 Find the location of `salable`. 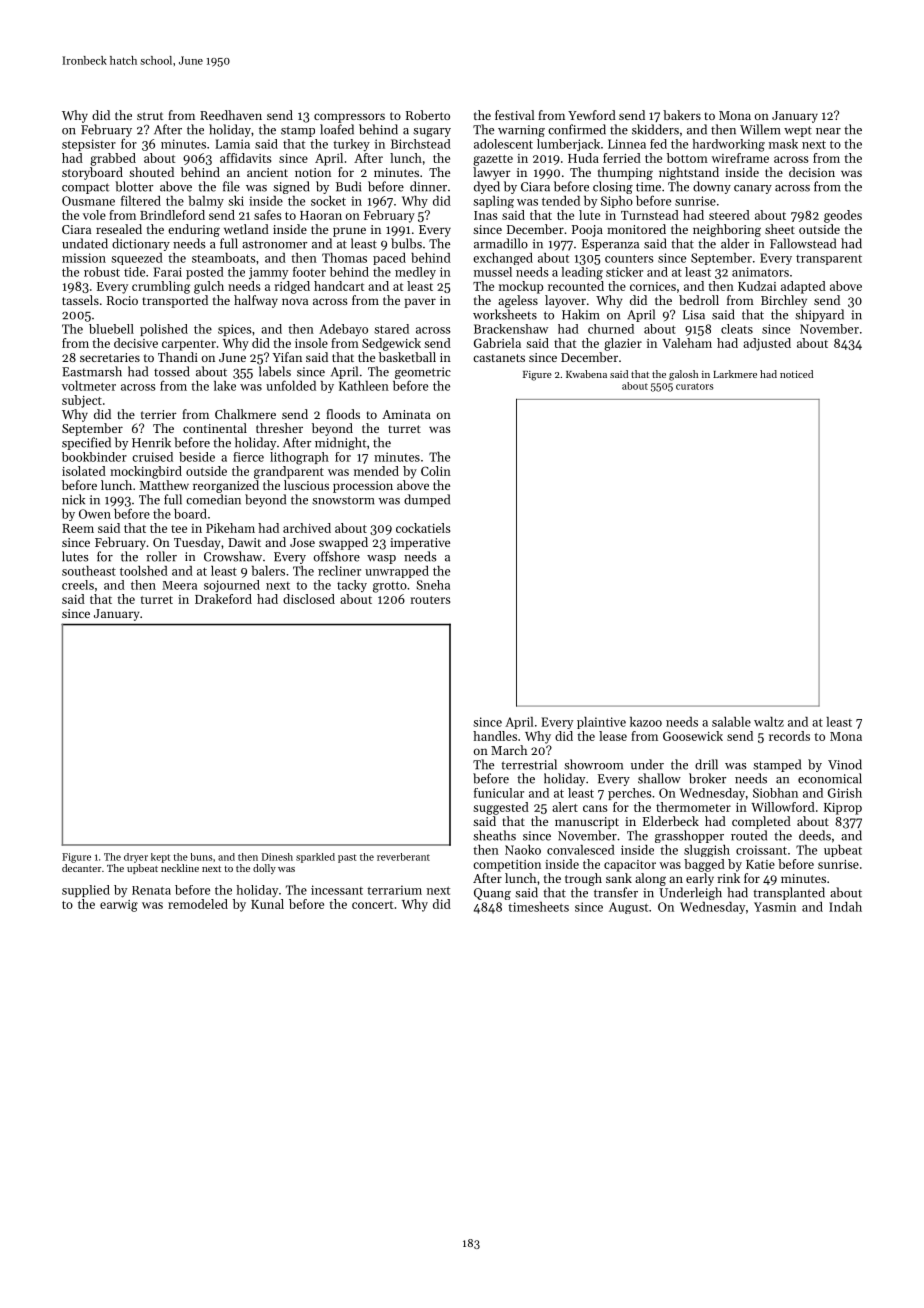

salable is located at coordinates (731, 722).
